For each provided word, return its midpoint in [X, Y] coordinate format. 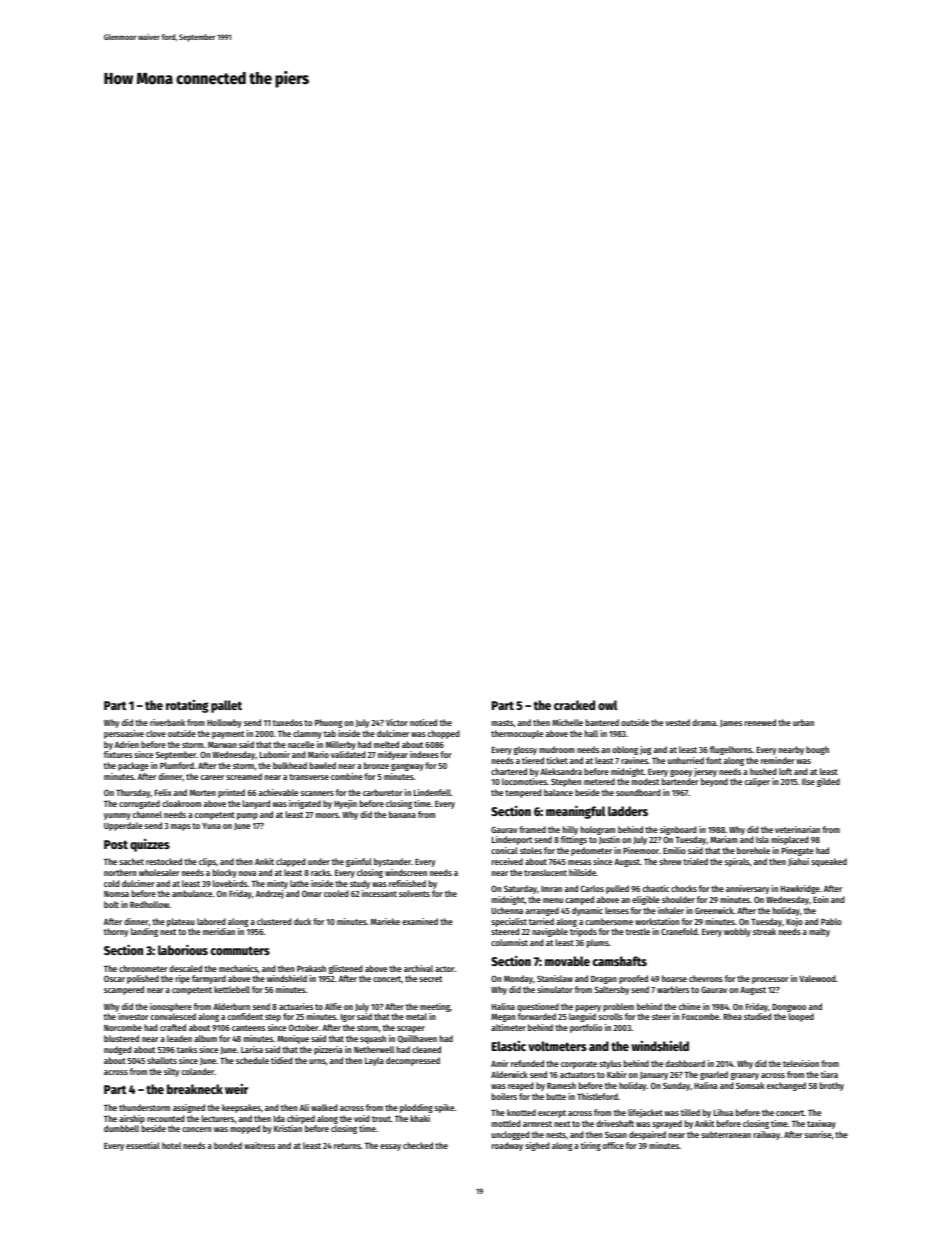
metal [416, 1016]
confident [245, 1016]
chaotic [656, 888]
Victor [397, 722]
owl [607, 705]
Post [116, 844]
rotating [187, 706]
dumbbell [121, 1128]
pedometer [591, 851]
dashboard [685, 1063]
